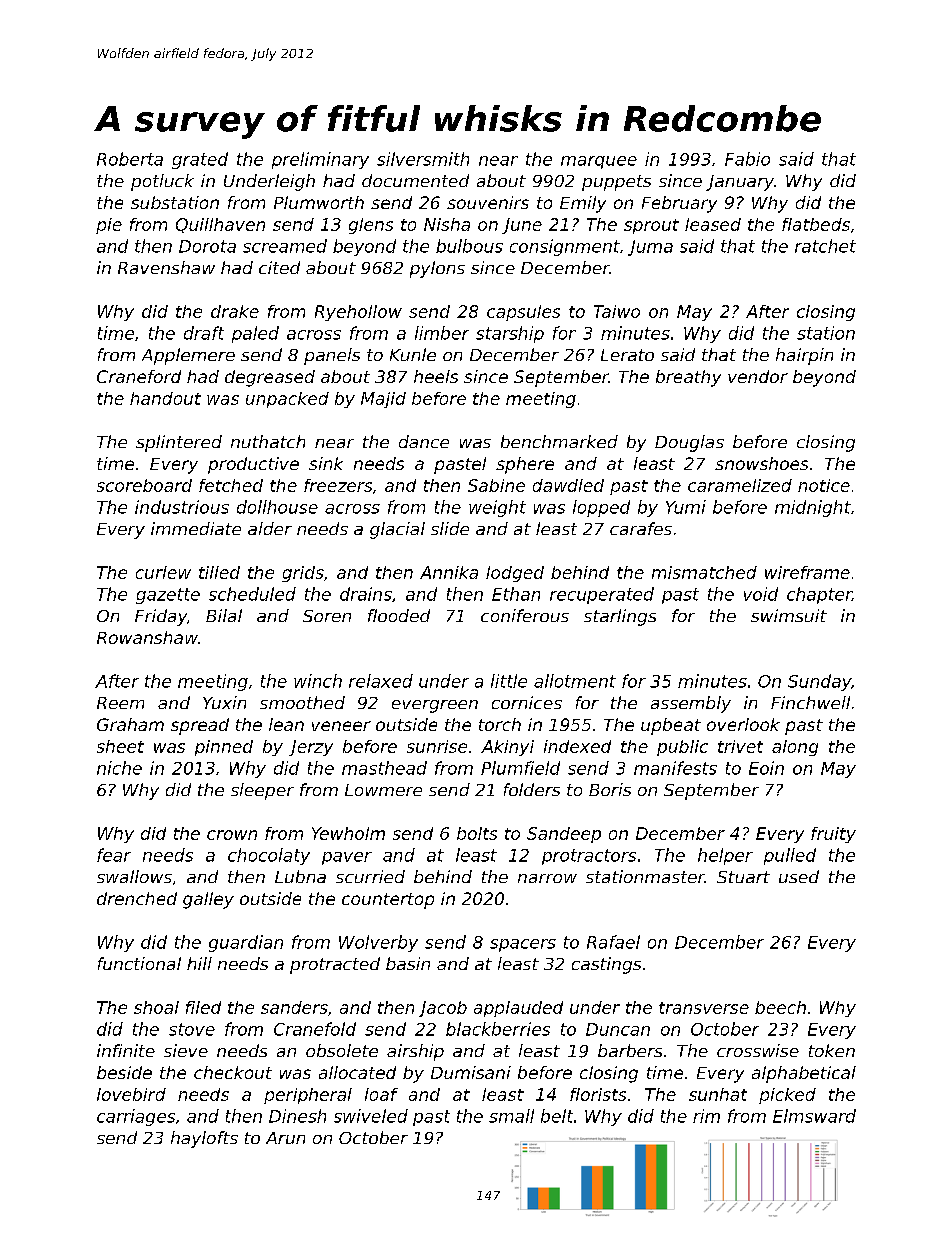 The image size is (952, 1233). Describe the element at coordinates (139, 963) in the page. I see `functional` at that location.
